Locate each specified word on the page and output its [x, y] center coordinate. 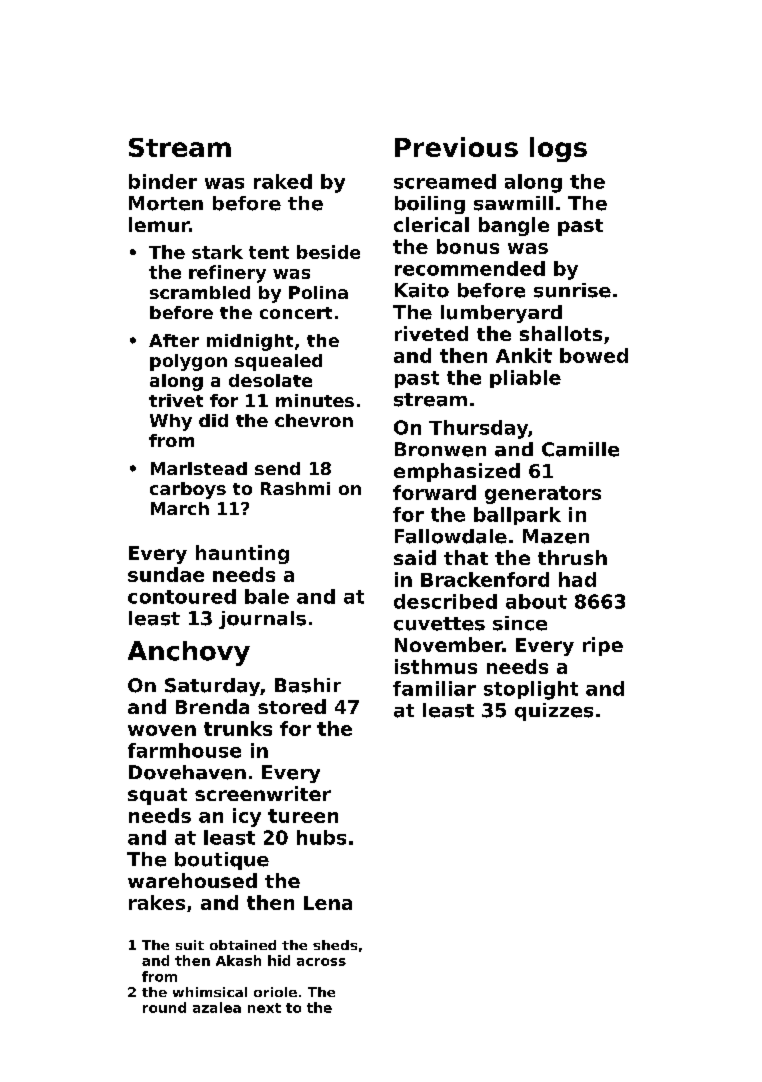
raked [283, 181]
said [415, 557]
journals [262, 620]
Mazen [556, 536]
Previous [456, 147]
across [321, 962]
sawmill [513, 203]
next [264, 1008]
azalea [217, 1007]
